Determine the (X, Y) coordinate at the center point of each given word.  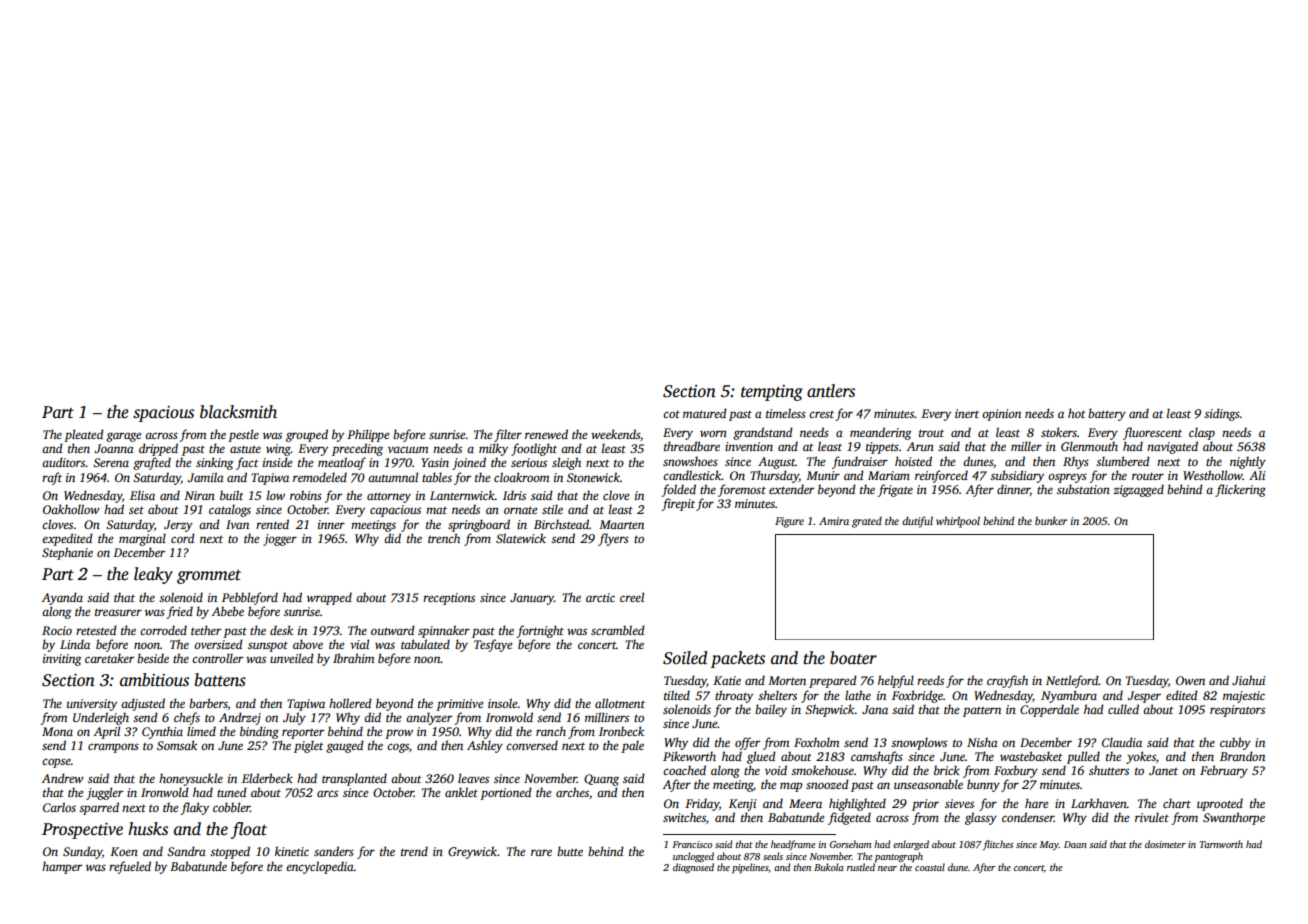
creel (632, 597)
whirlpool (958, 522)
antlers (831, 391)
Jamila (206, 477)
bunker (1051, 520)
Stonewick (593, 477)
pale (632, 746)
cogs (398, 748)
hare (1036, 803)
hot (1077, 413)
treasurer (118, 612)
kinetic (292, 851)
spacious (163, 414)
